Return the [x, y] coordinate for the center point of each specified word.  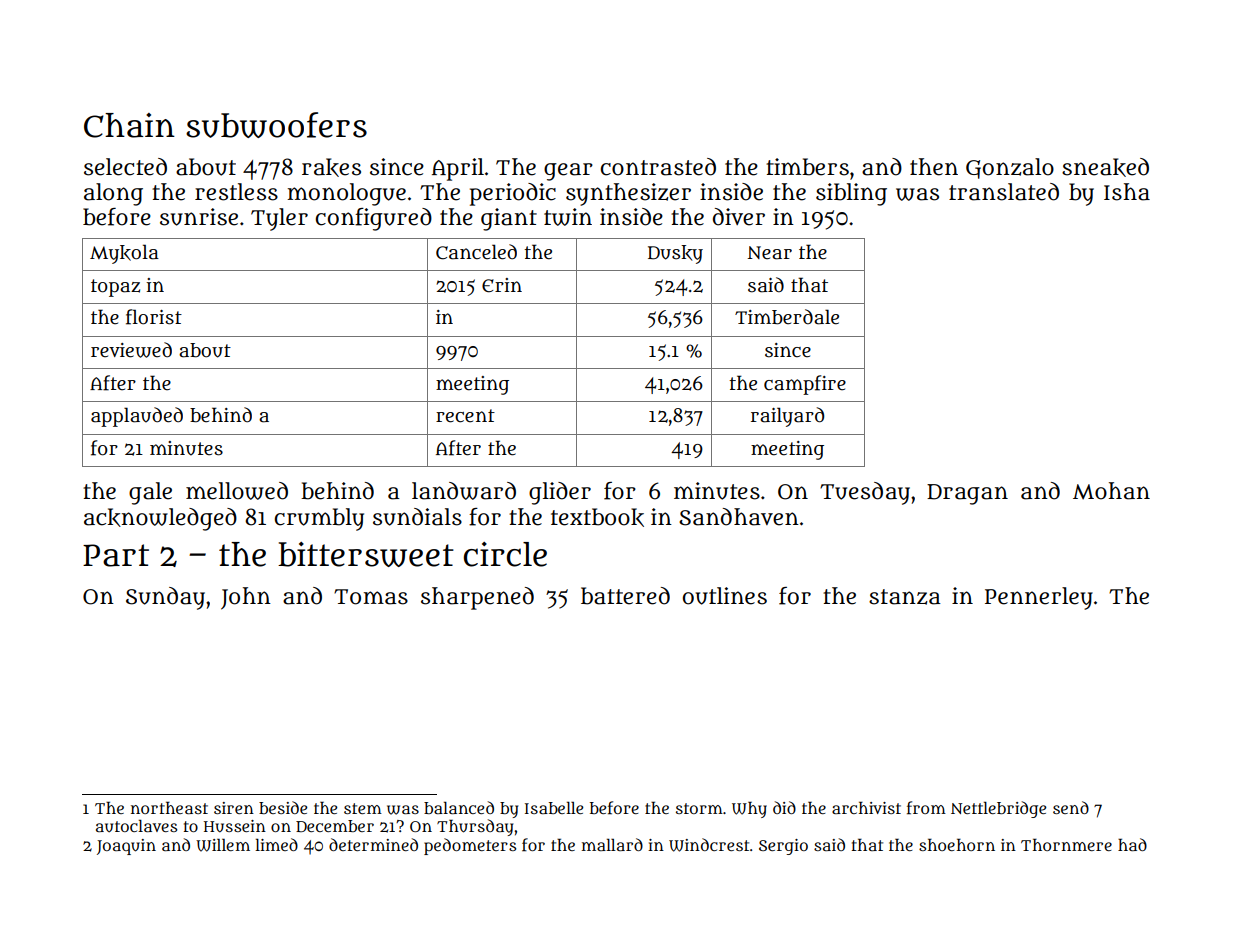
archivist [866, 807]
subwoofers [276, 125]
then [934, 167]
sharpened [477, 598]
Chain [129, 125]
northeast [169, 807]
